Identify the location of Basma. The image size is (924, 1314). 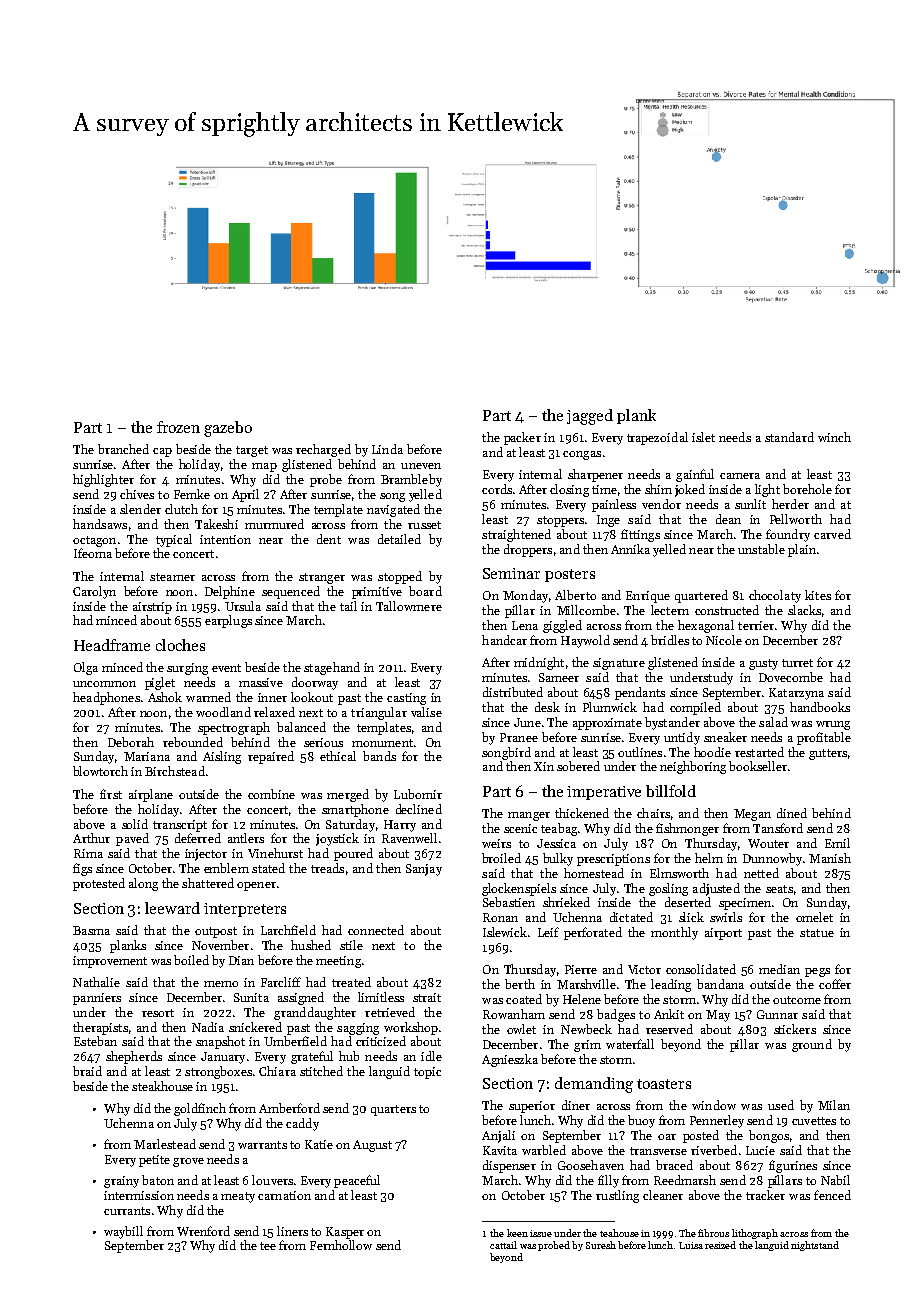
(91, 930).
